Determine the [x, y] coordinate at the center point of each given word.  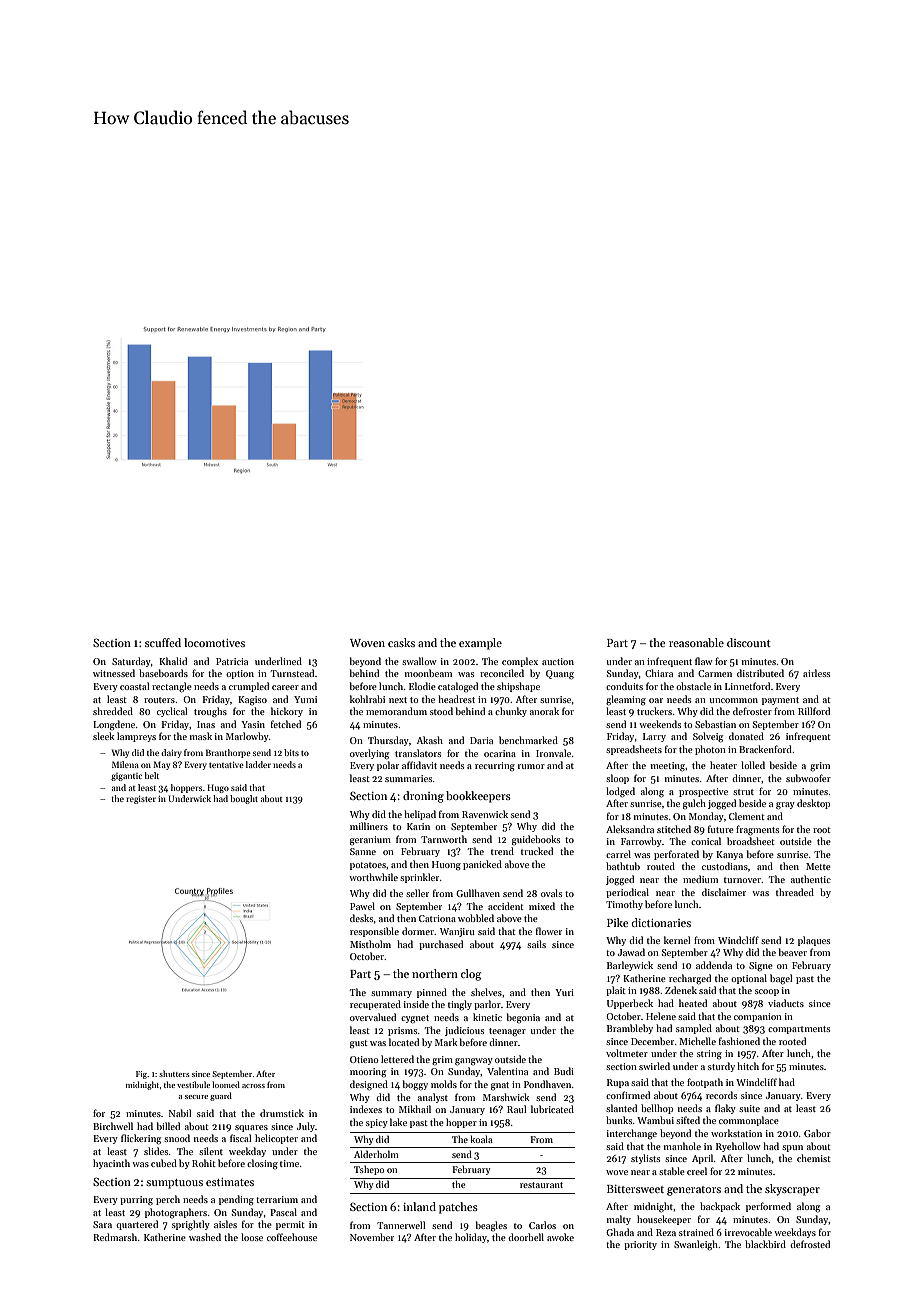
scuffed [163, 642]
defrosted [810, 1244]
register [141, 800]
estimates [230, 1182]
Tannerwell [401, 1225]
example [480, 644]
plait [616, 991]
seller [417, 893]
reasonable [696, 642]
